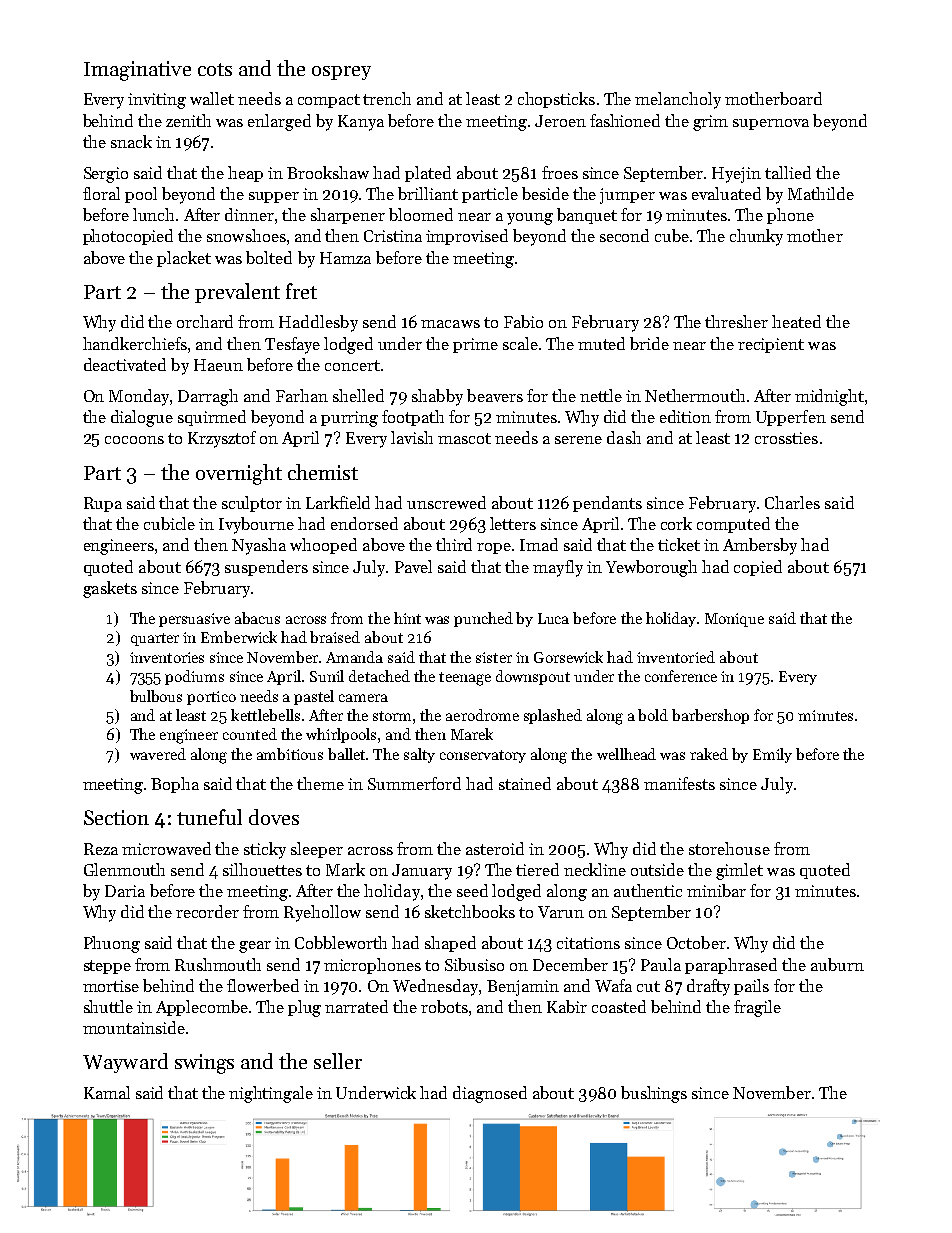  I want to click on bushings, so click(654, 1094).
